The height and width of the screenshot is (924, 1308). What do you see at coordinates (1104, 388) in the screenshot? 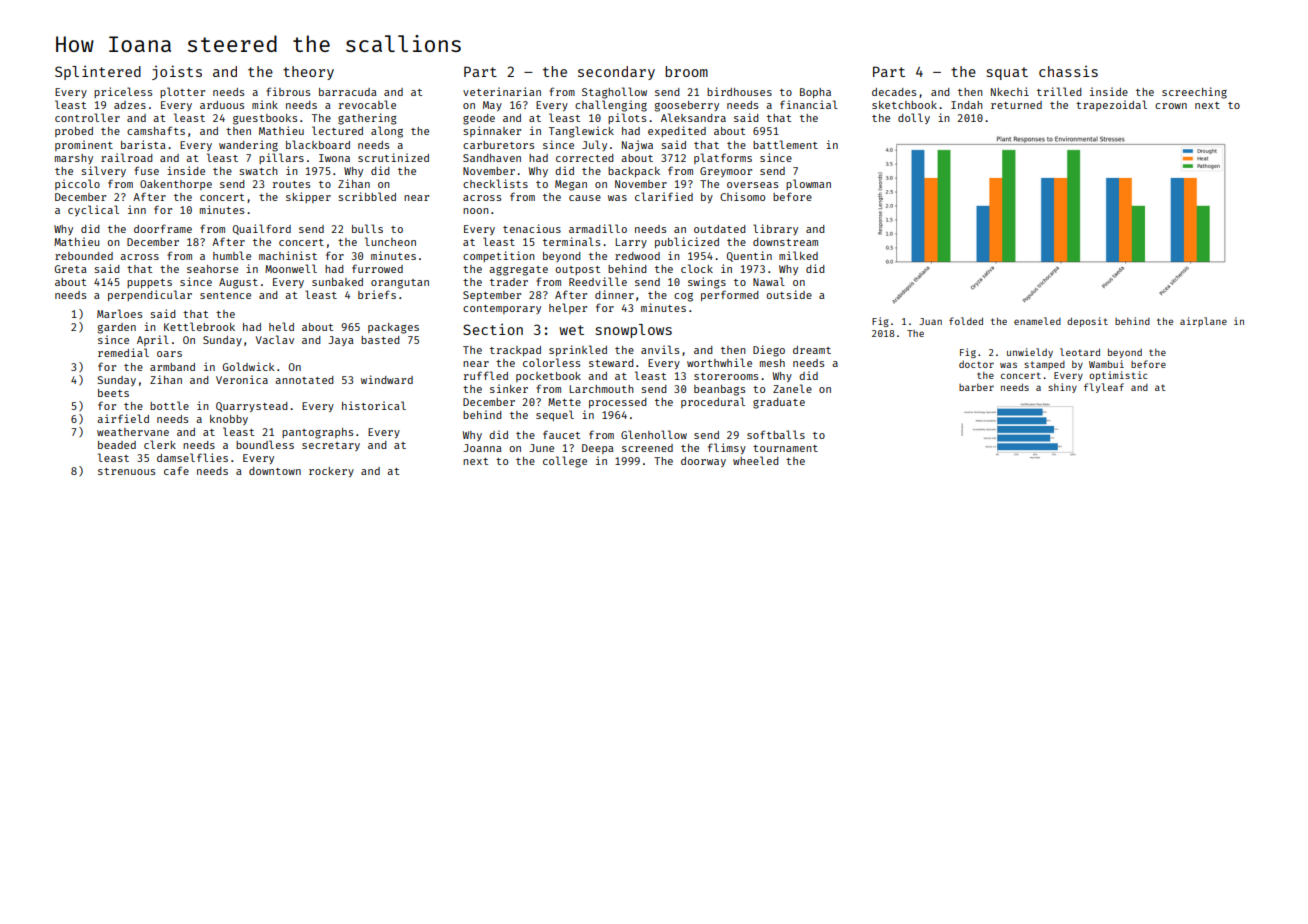
I see `flyleaf` at bounding box center [1104, 388].
